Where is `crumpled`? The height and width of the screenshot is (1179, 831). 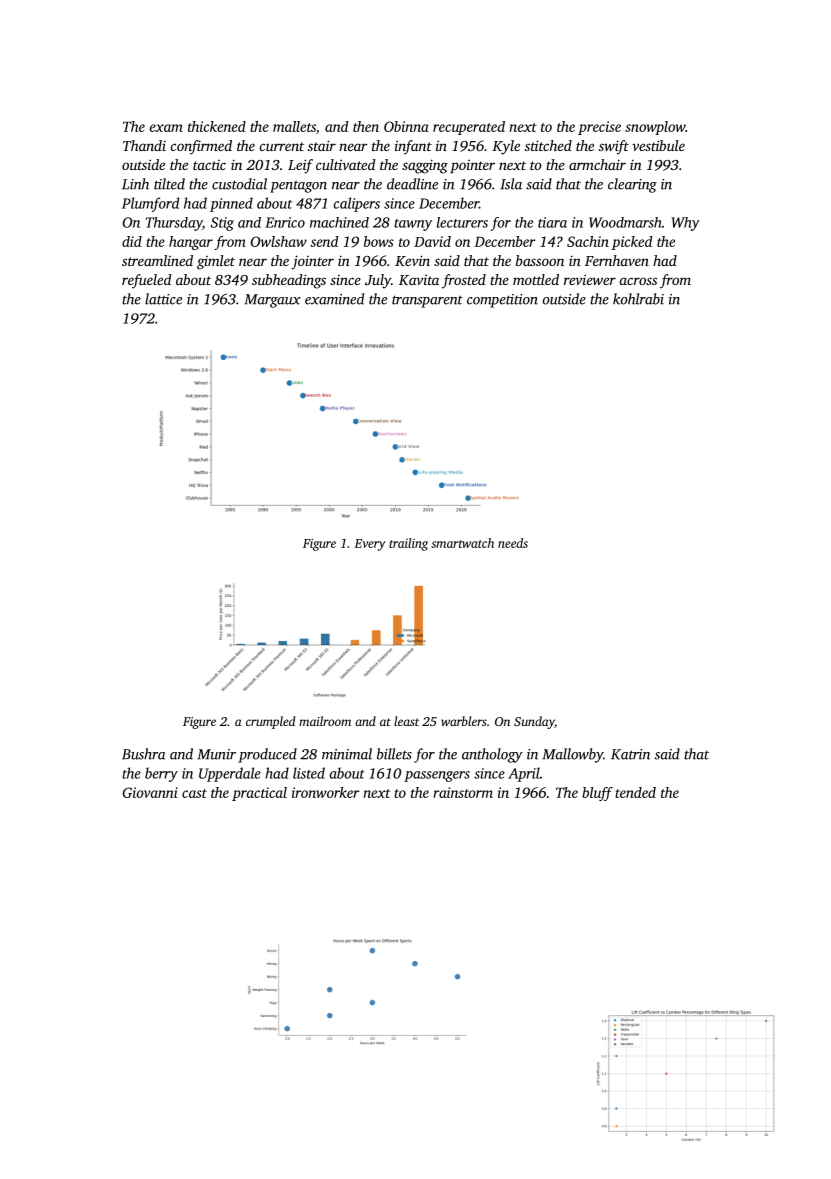
crumpled is located at coordinates (270, 722).
